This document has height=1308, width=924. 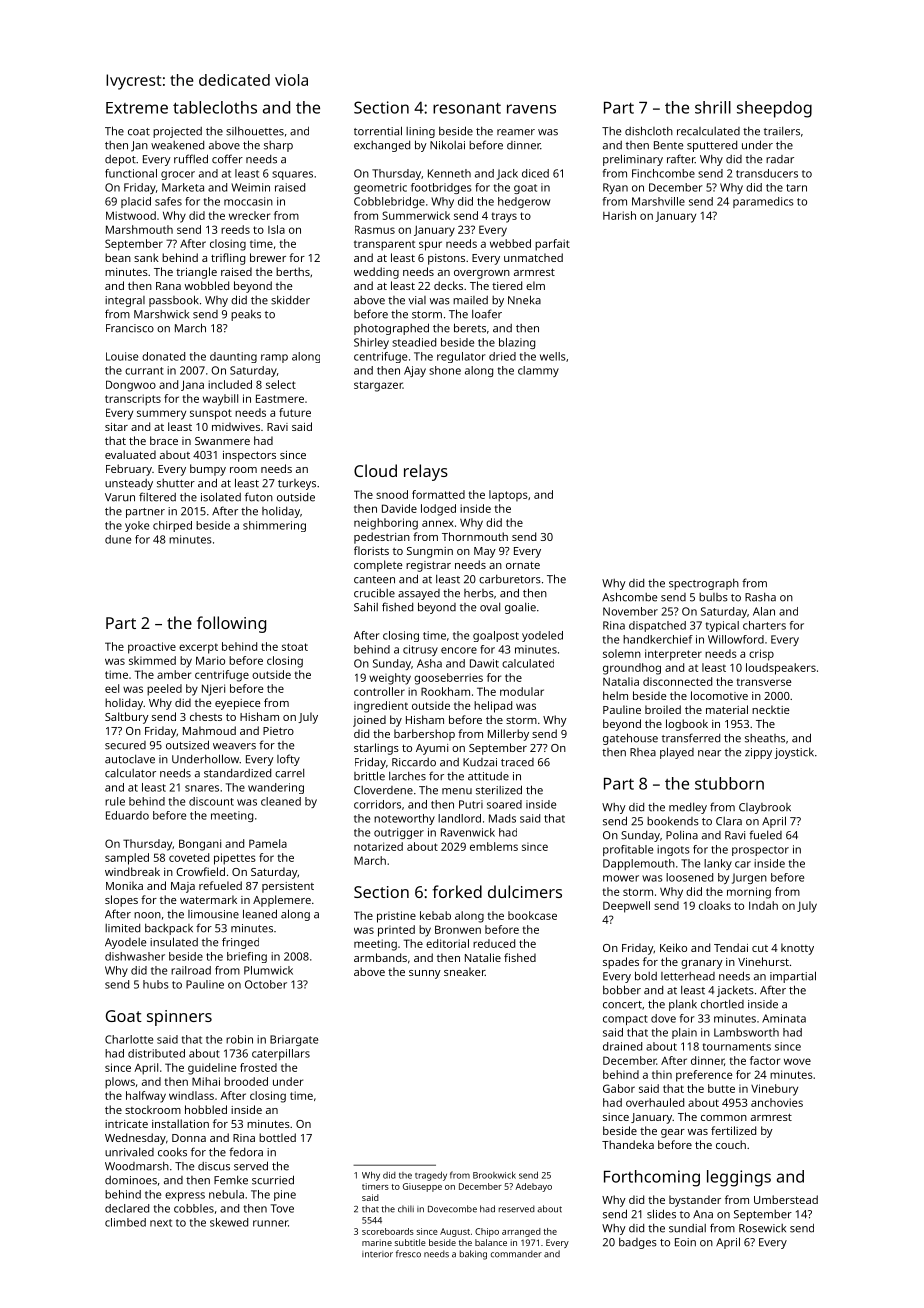 What do you see at coordinates (137, 108) in the document?
I see `Extreme` at bounding box center [137, 108].
